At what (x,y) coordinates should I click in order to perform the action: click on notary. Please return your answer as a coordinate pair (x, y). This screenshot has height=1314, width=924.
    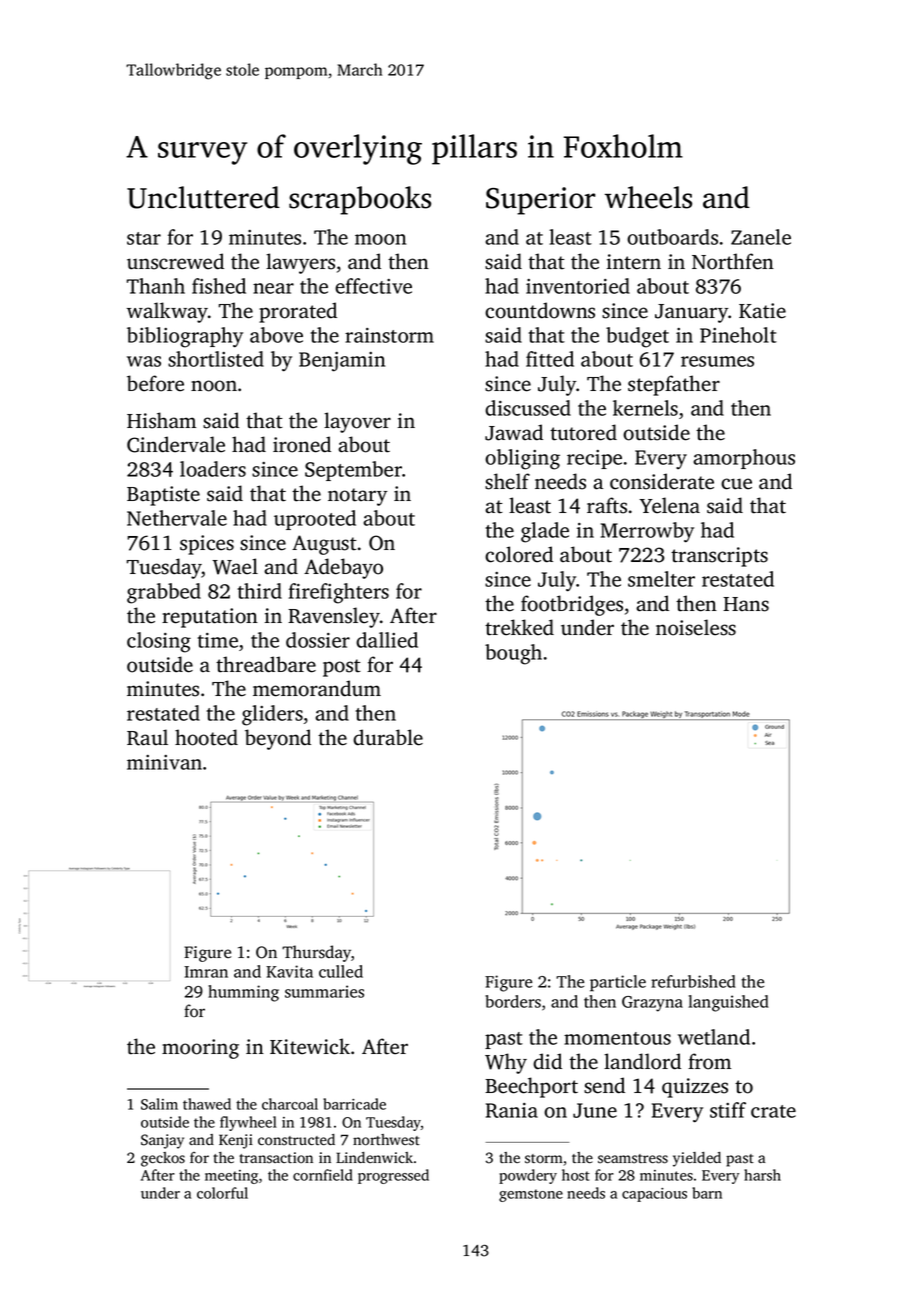
    Looking at the image, I should click on (357, 497).
